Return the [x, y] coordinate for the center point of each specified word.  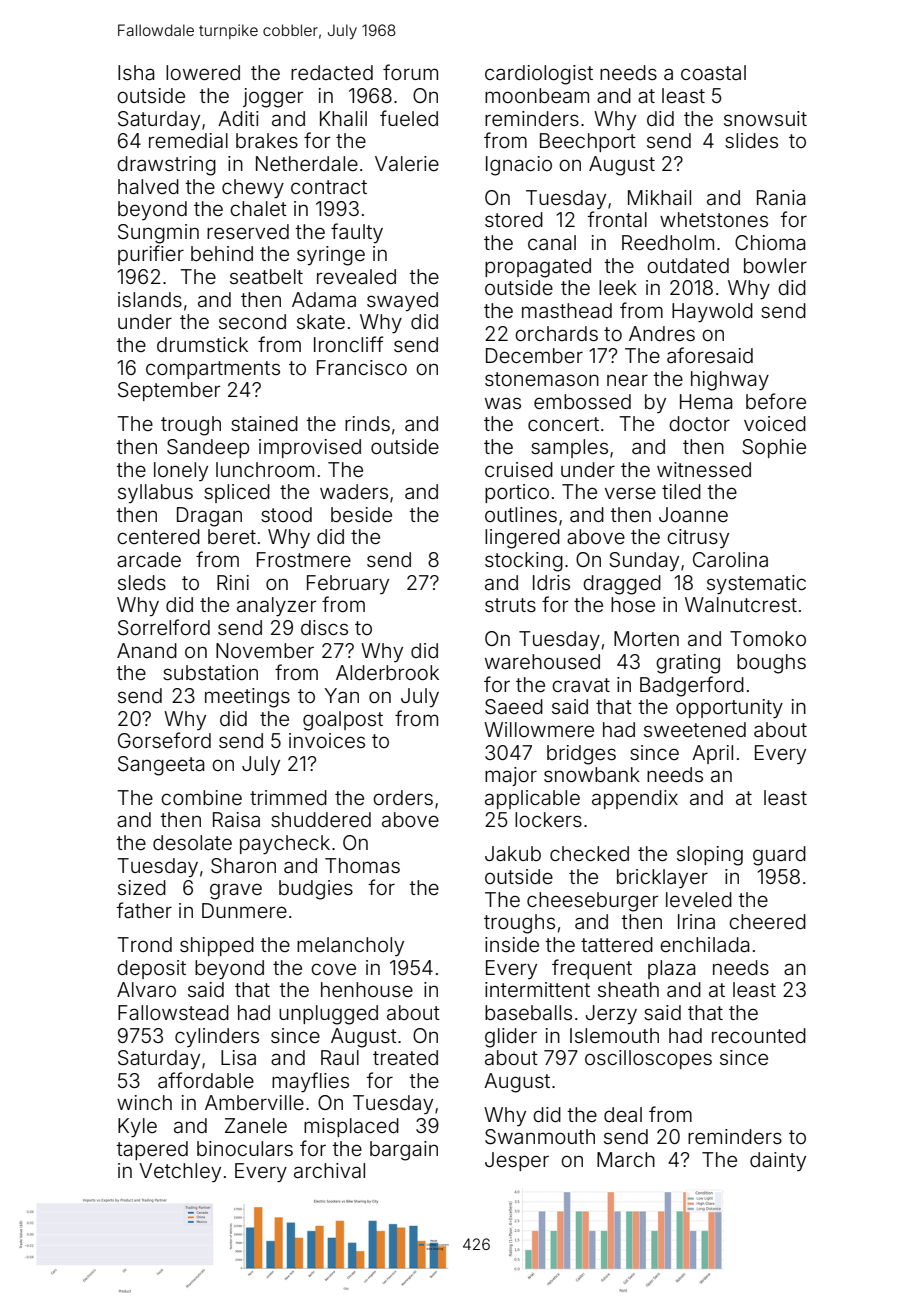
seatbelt [266, 276]
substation [210, 672]
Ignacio [519, 166]
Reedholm [668, 242]
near [627, 380]
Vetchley [180, 1172]
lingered [522, 539]
